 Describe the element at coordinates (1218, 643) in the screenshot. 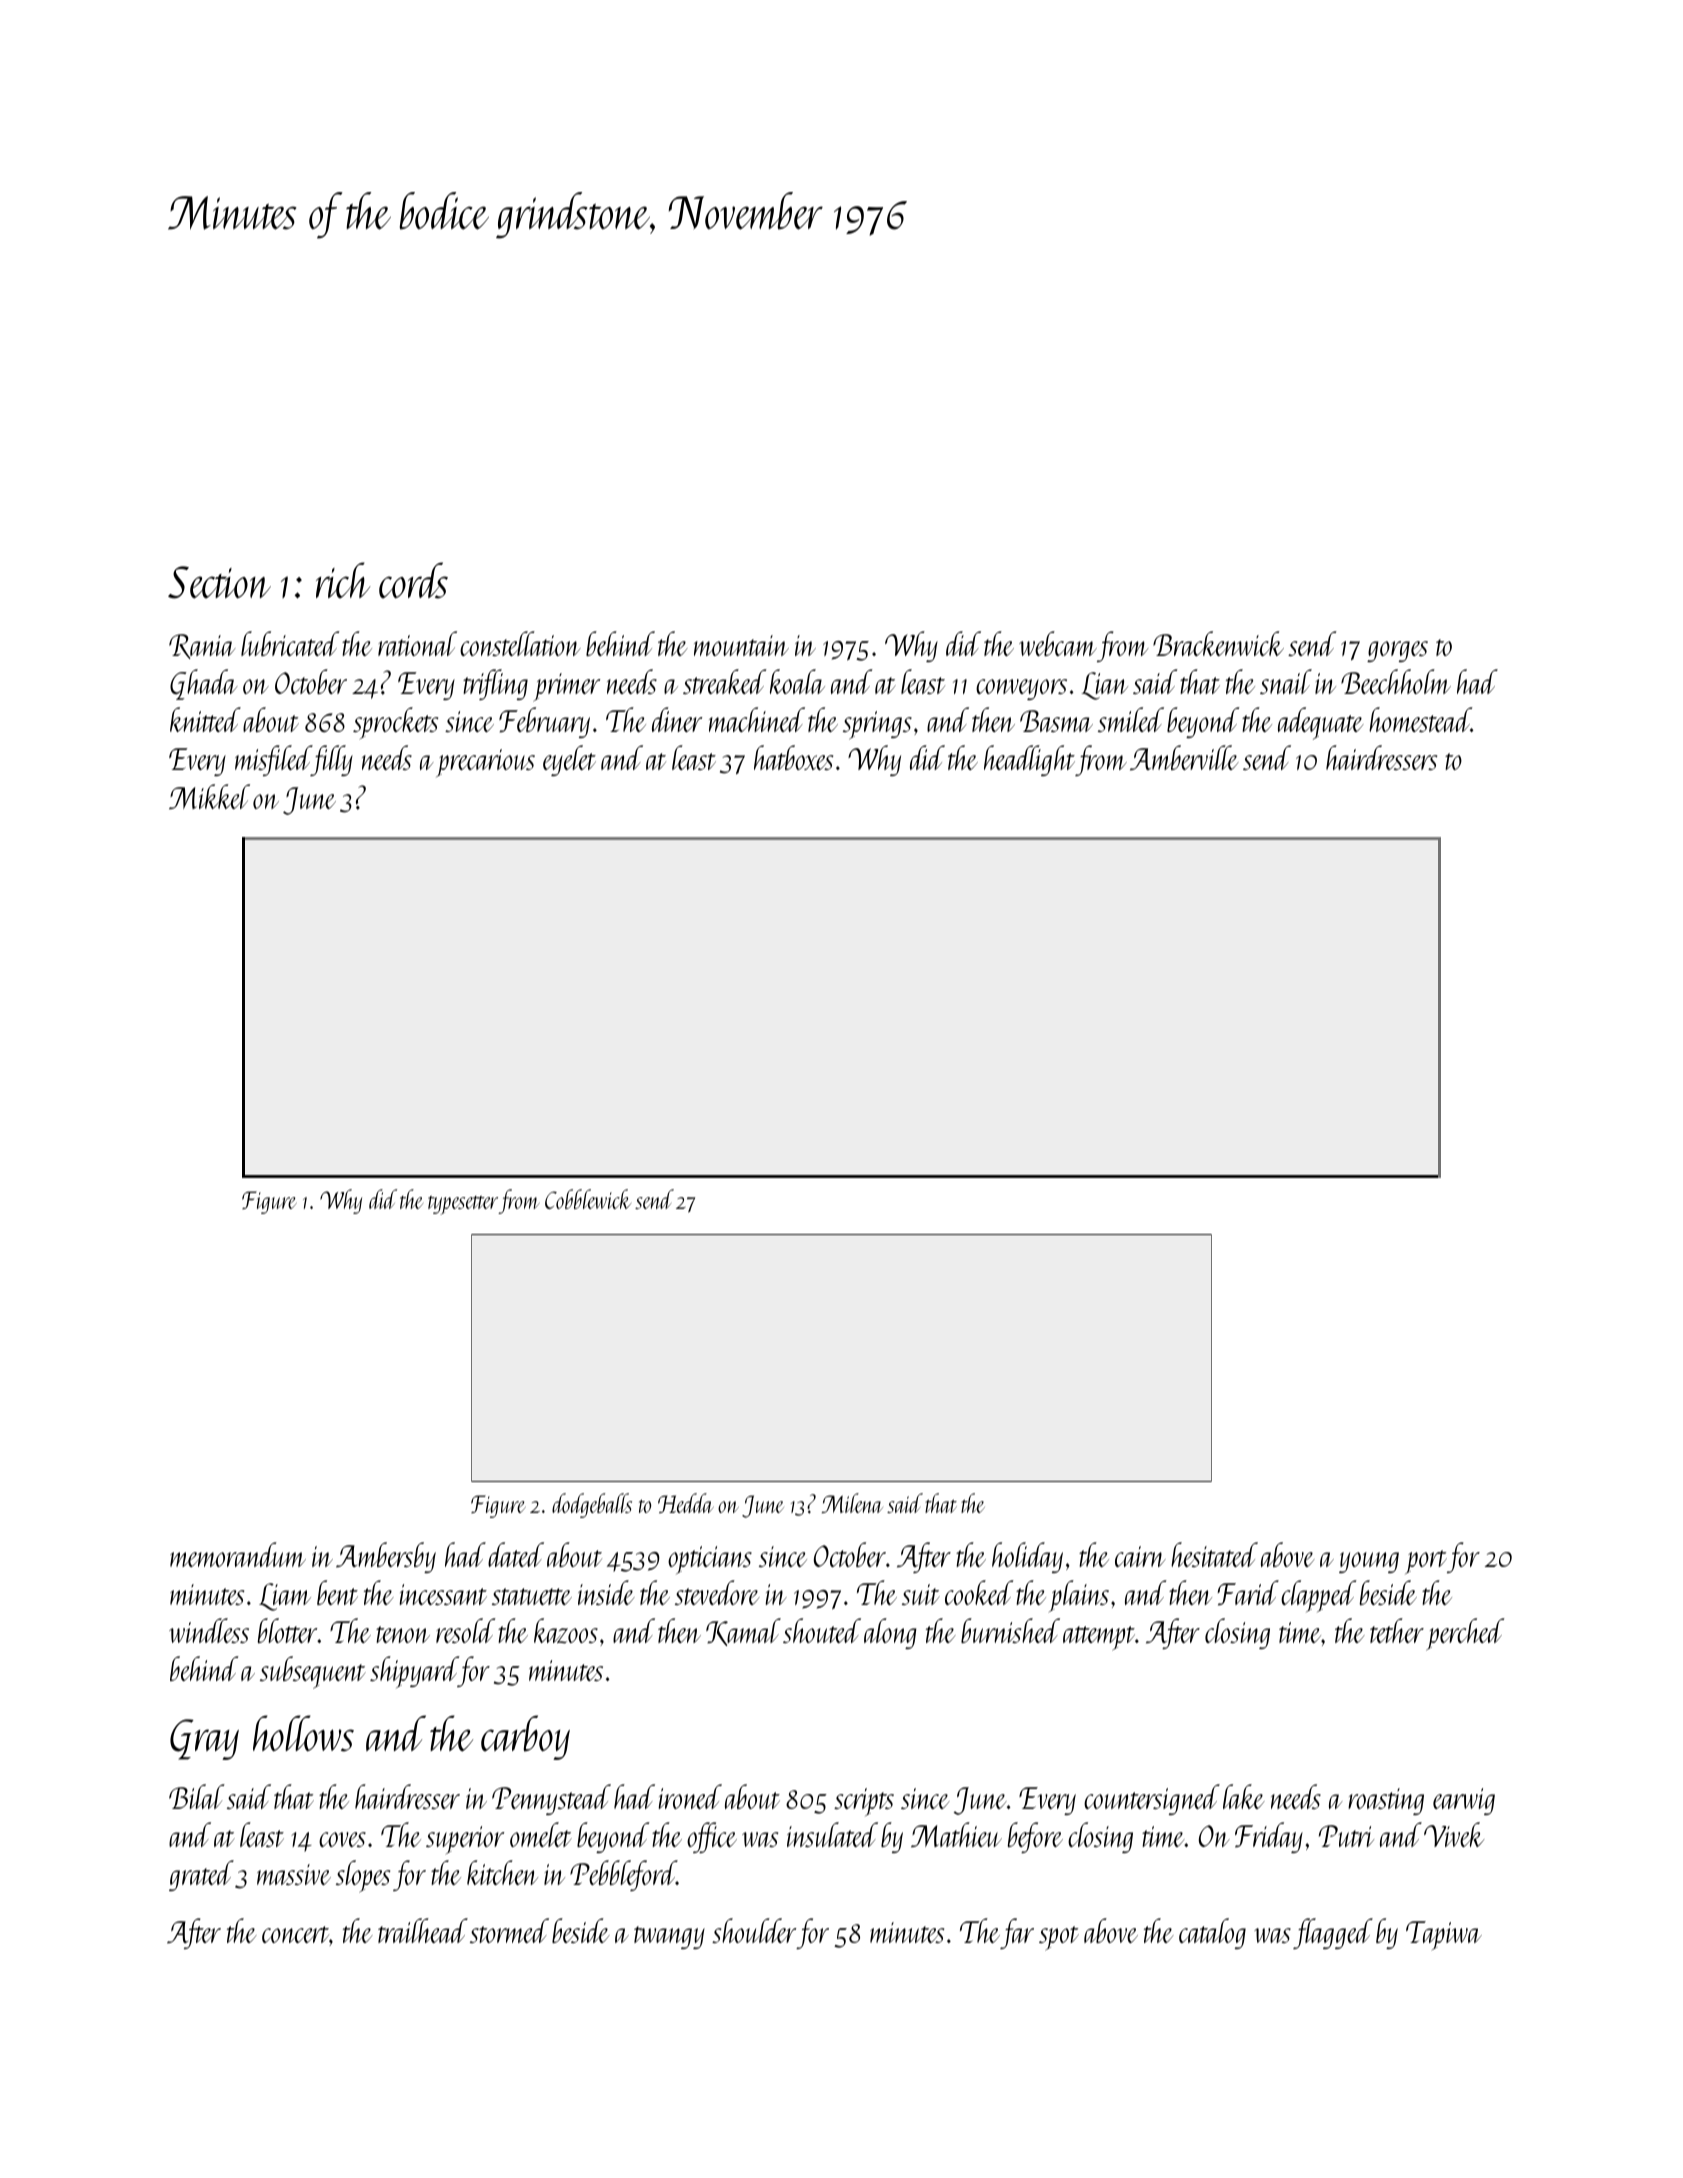

I see `Brackenwick` at that location.
